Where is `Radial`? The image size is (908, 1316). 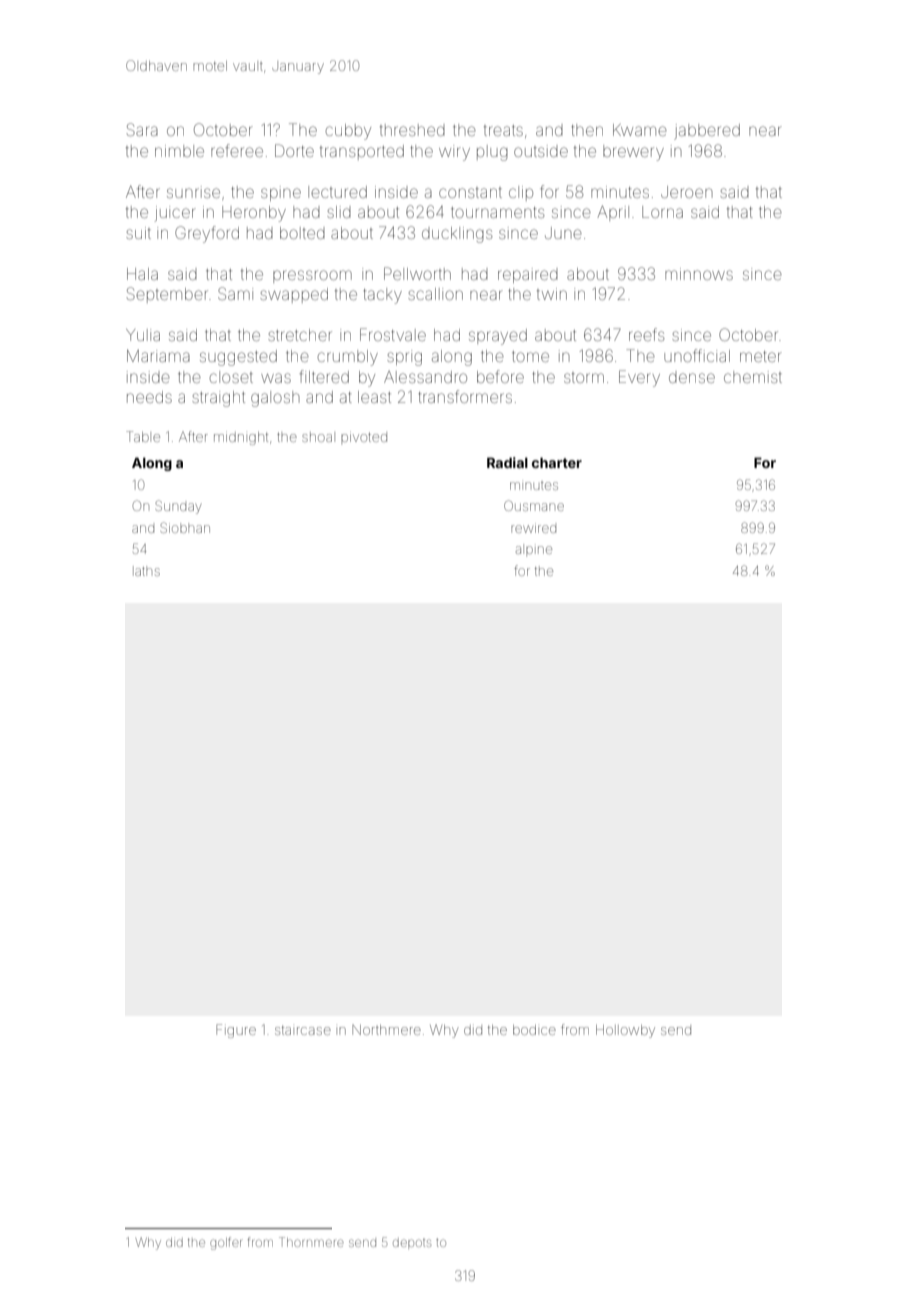 Radial is located at coordinates (507, 462).
